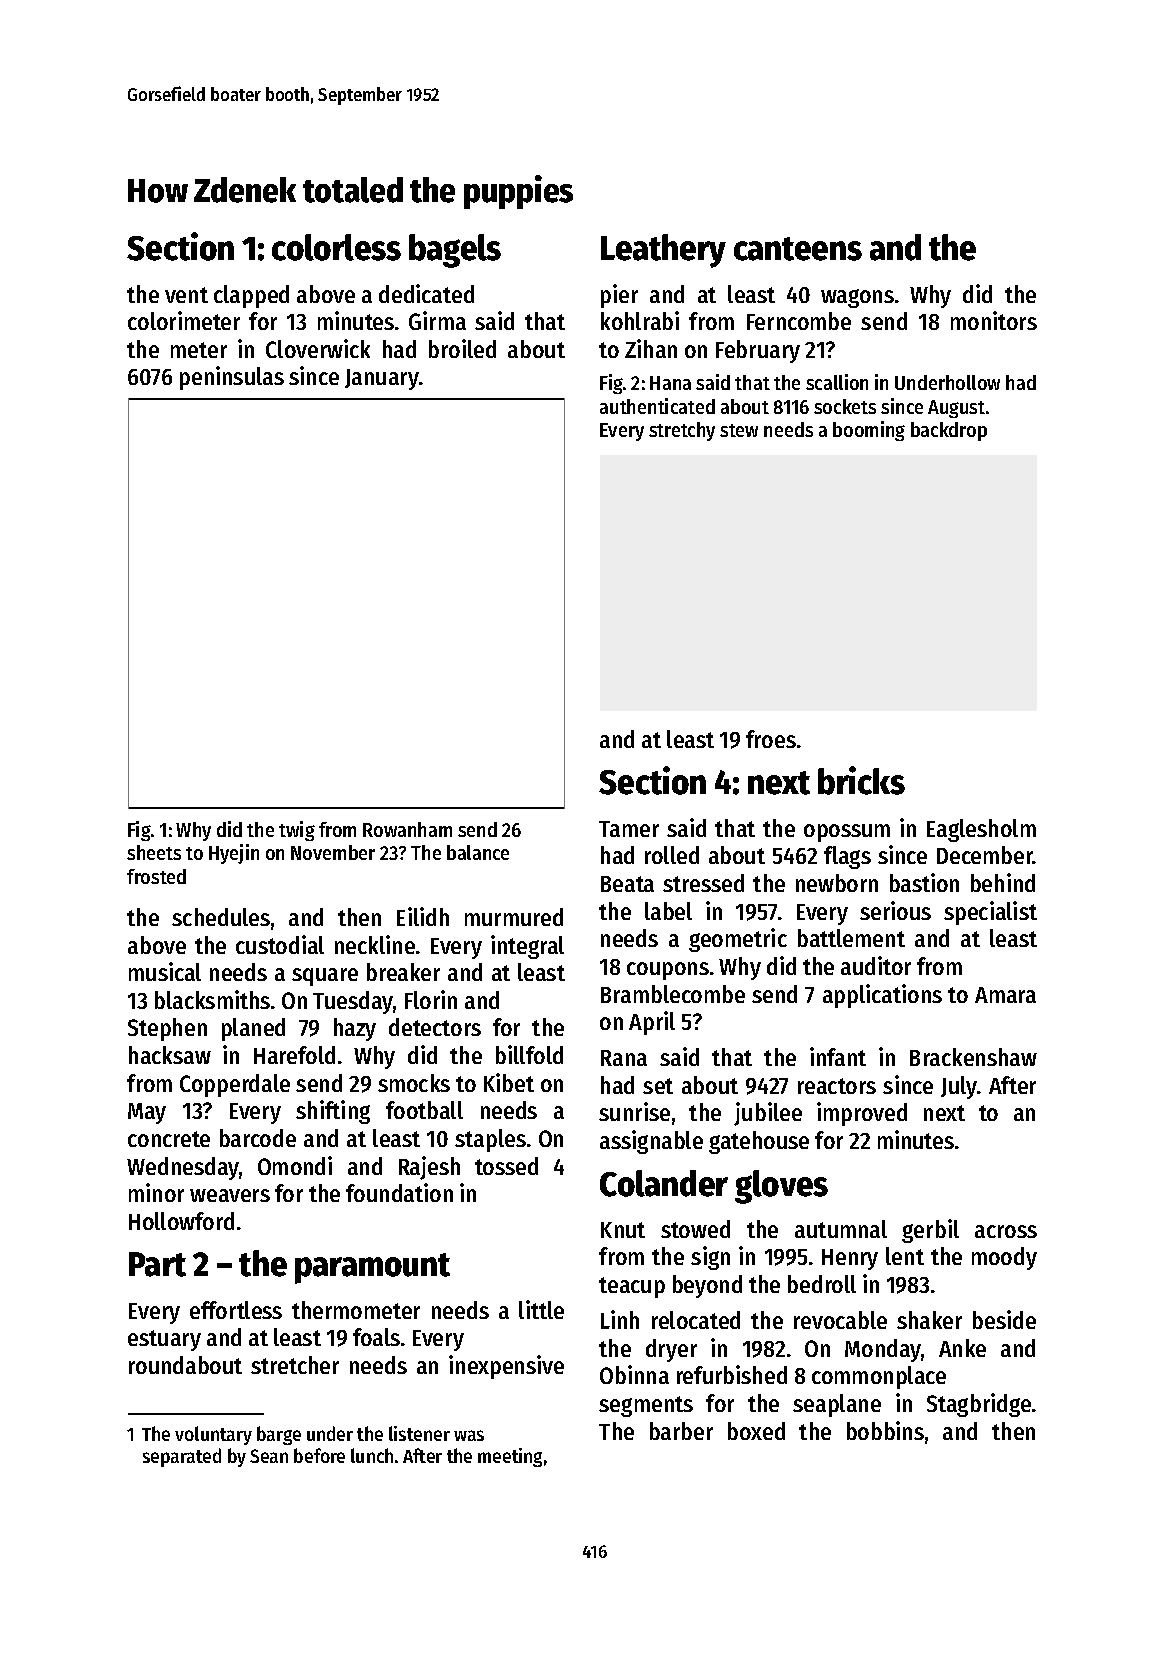  I want to click on peninsulas, so click(232, 378).
